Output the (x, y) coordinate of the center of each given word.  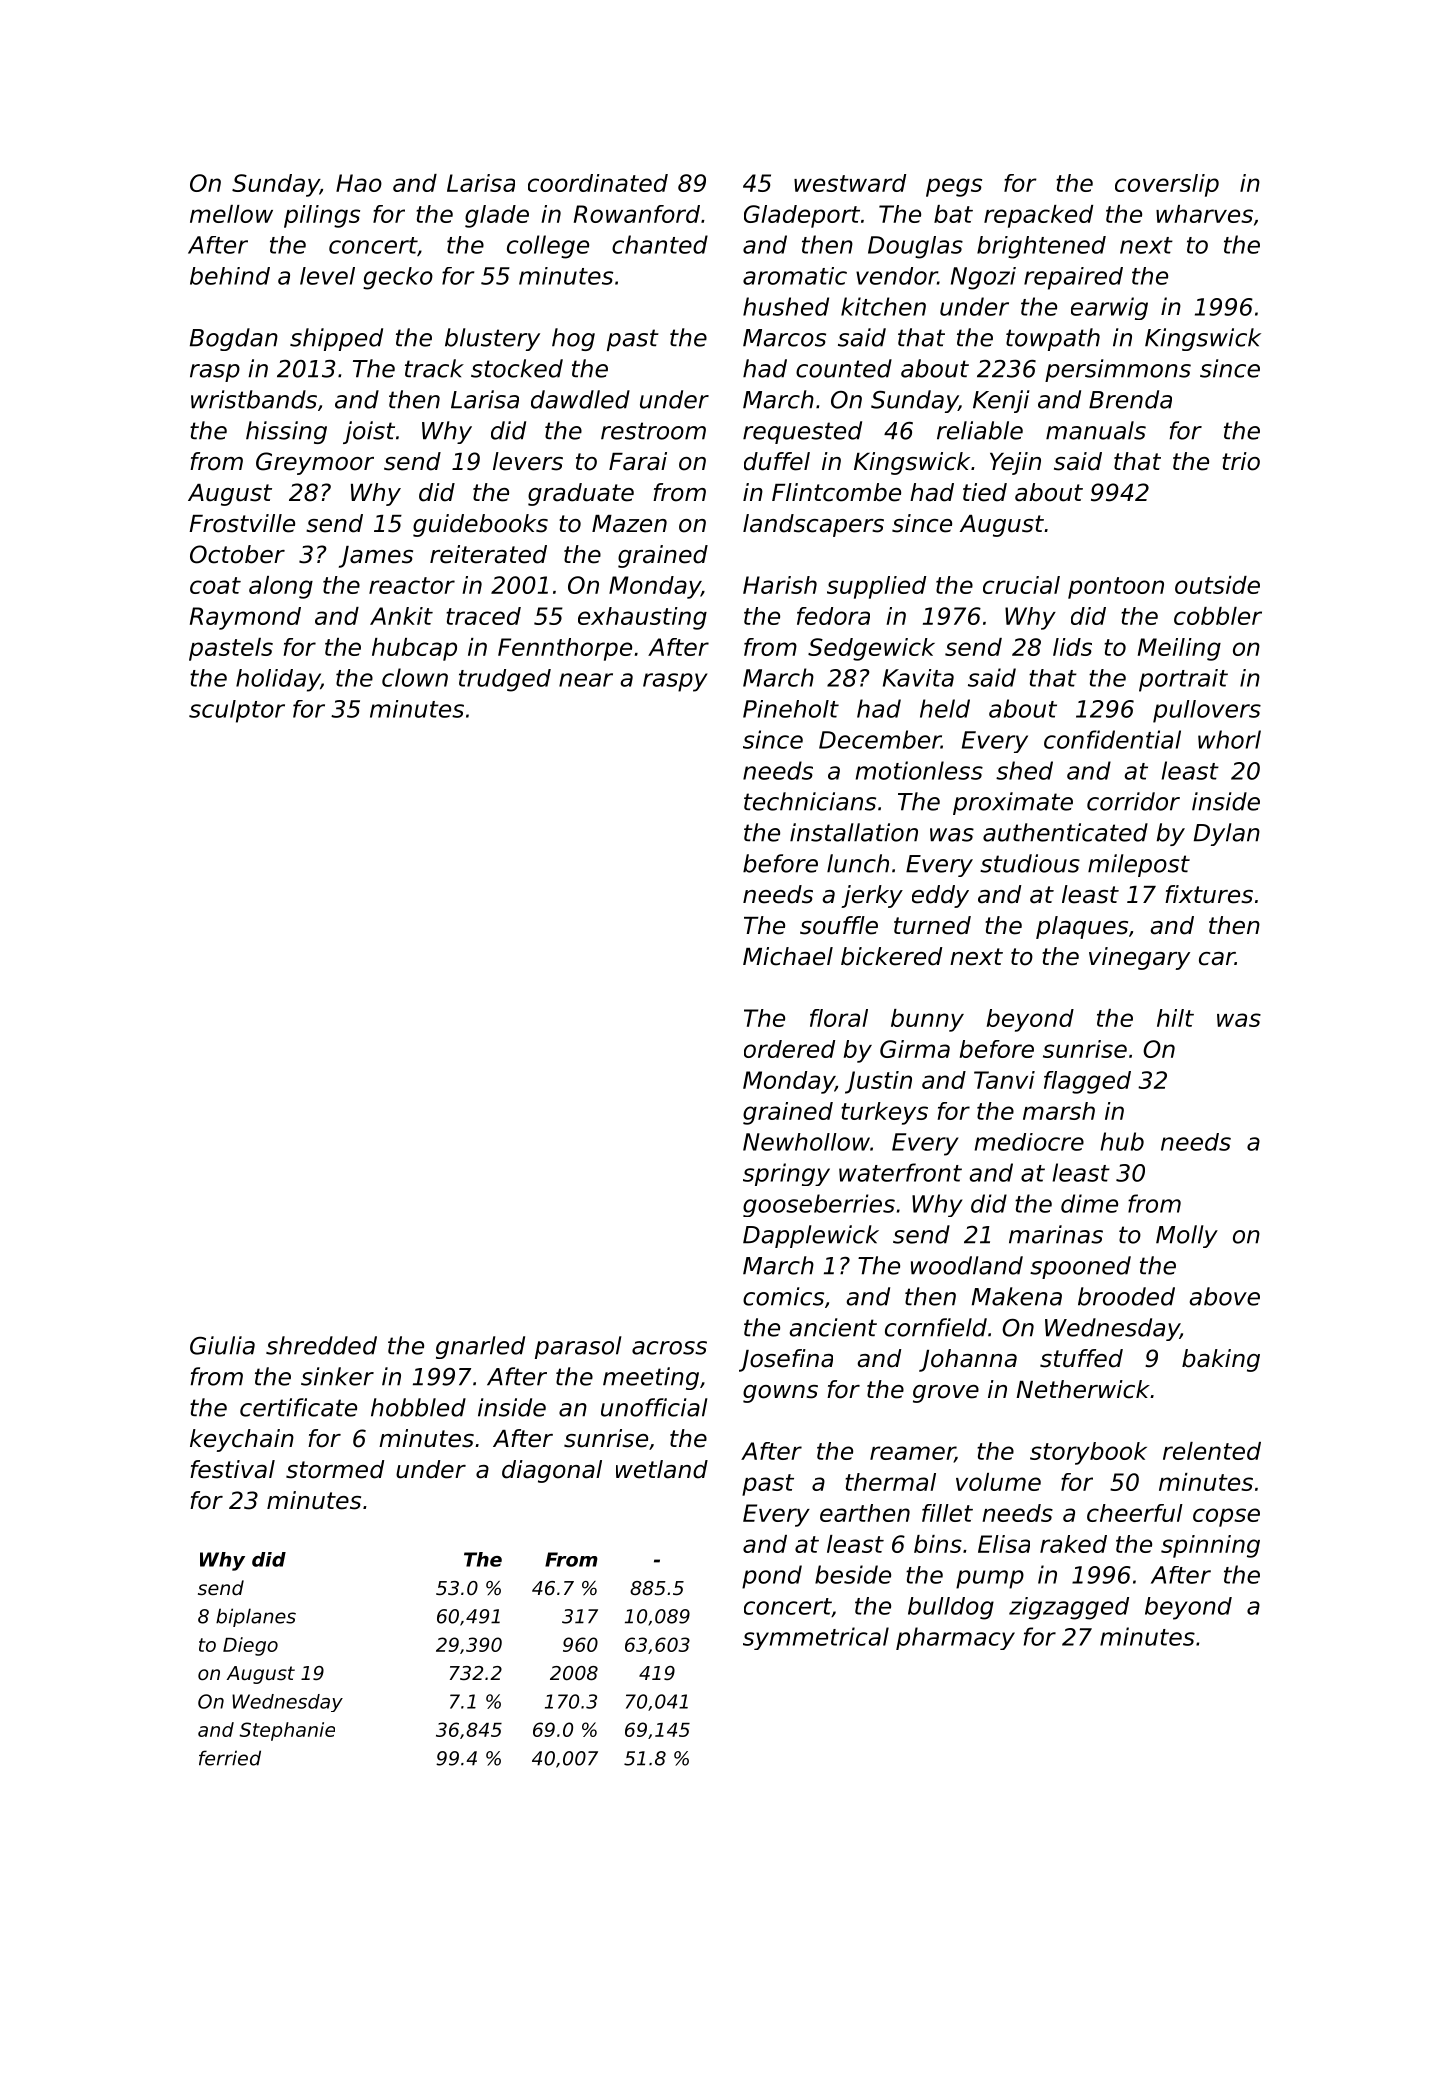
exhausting (642, 618)
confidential (1112, 739)
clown (415, 677)
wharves (1204, 214)
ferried (230, 1758)
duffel (777, 461)
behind (230, 276)
